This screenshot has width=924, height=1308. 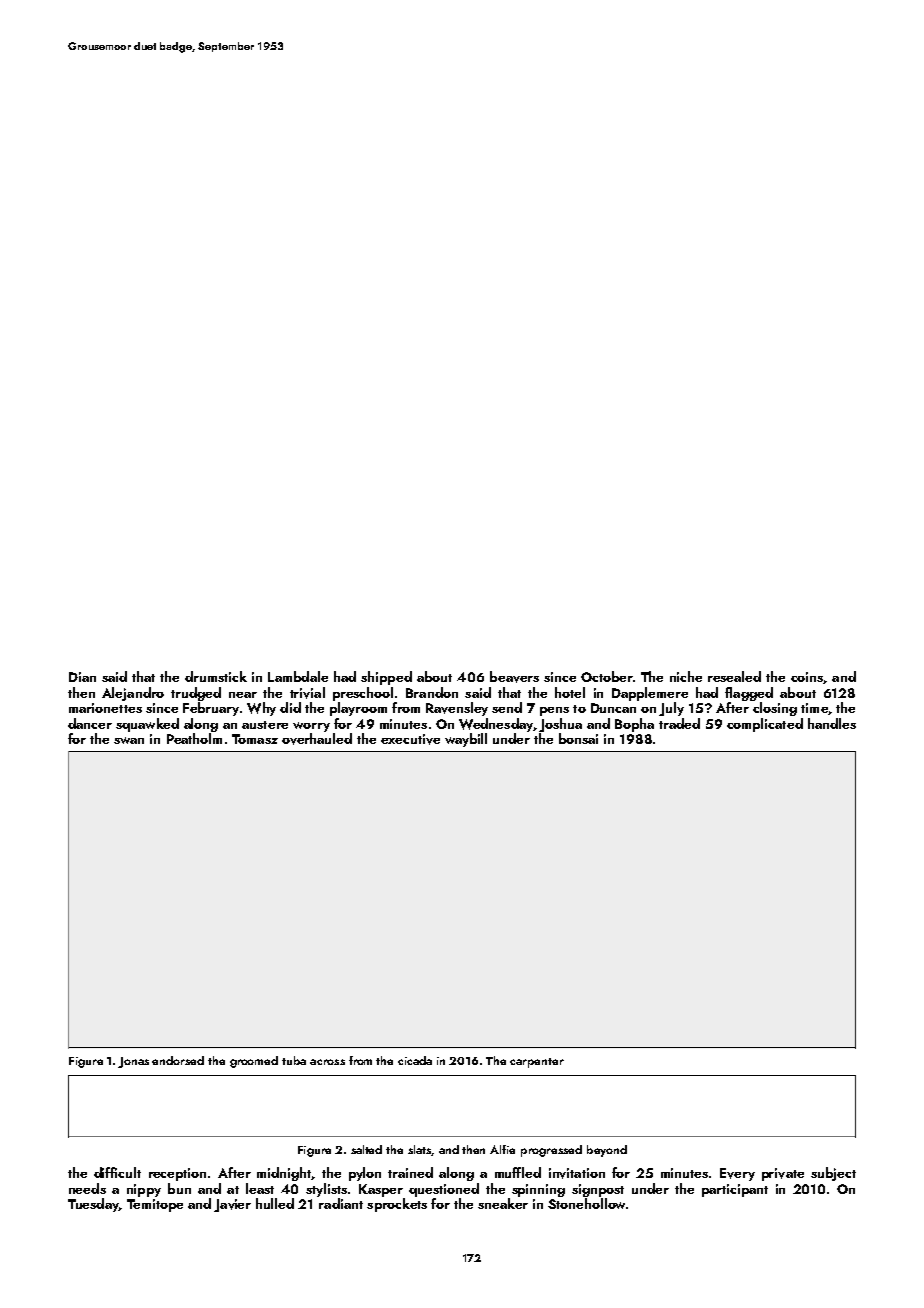 I want to click on Every, so click(x=737, y=1174).
